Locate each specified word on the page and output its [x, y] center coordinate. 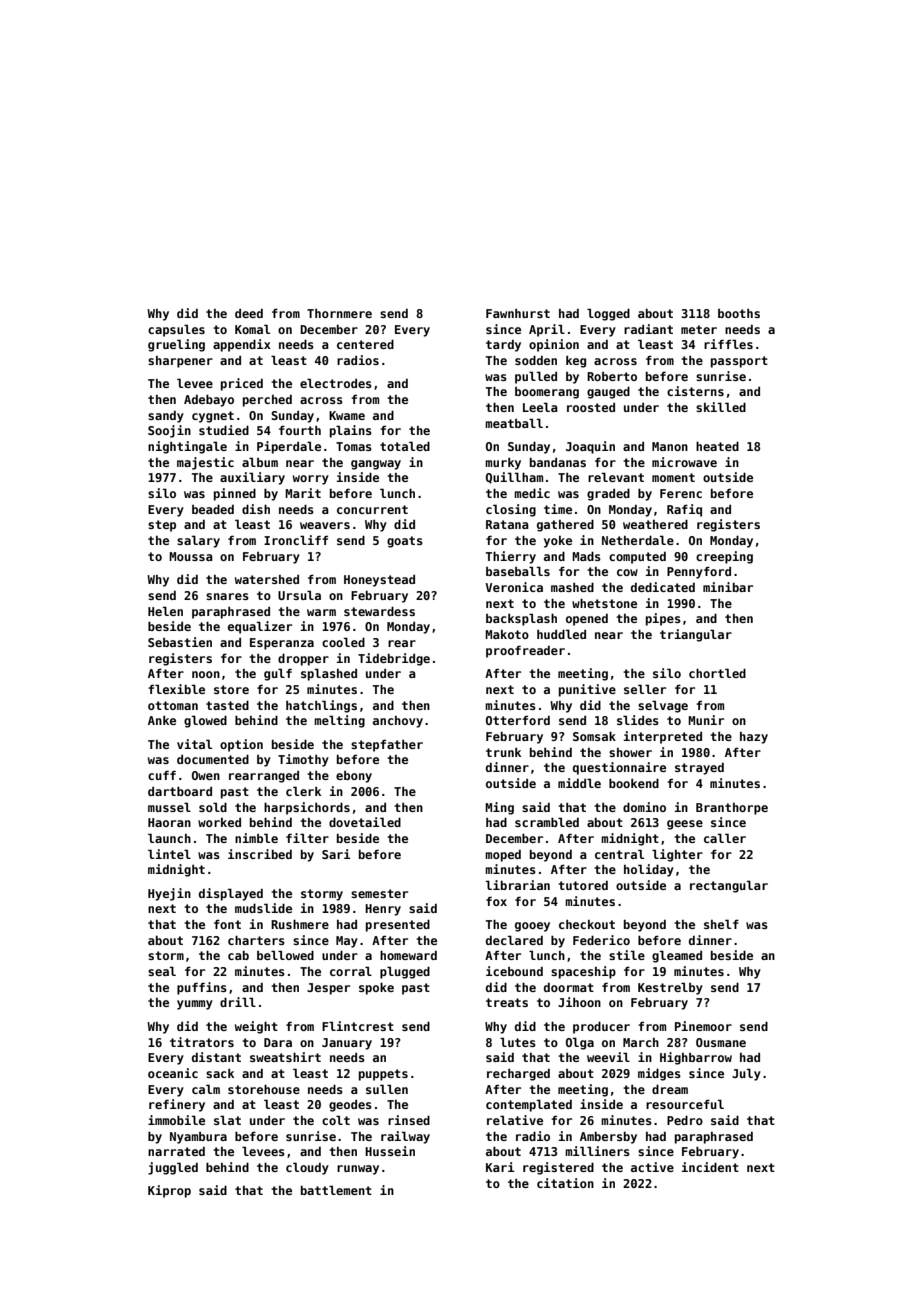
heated [717, 446]
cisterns [695, 391]
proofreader [525, 651]
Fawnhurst [518, 313]
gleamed [677, 956]
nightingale [187, 447]
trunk [503, 752]
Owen [206, 775]
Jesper [328, 989]
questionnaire [619, 768]
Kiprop [169, 1191]
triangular [696, 635]
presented [398, 925]
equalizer [260, 627]
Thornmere [339, 313]
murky [503, 464]
